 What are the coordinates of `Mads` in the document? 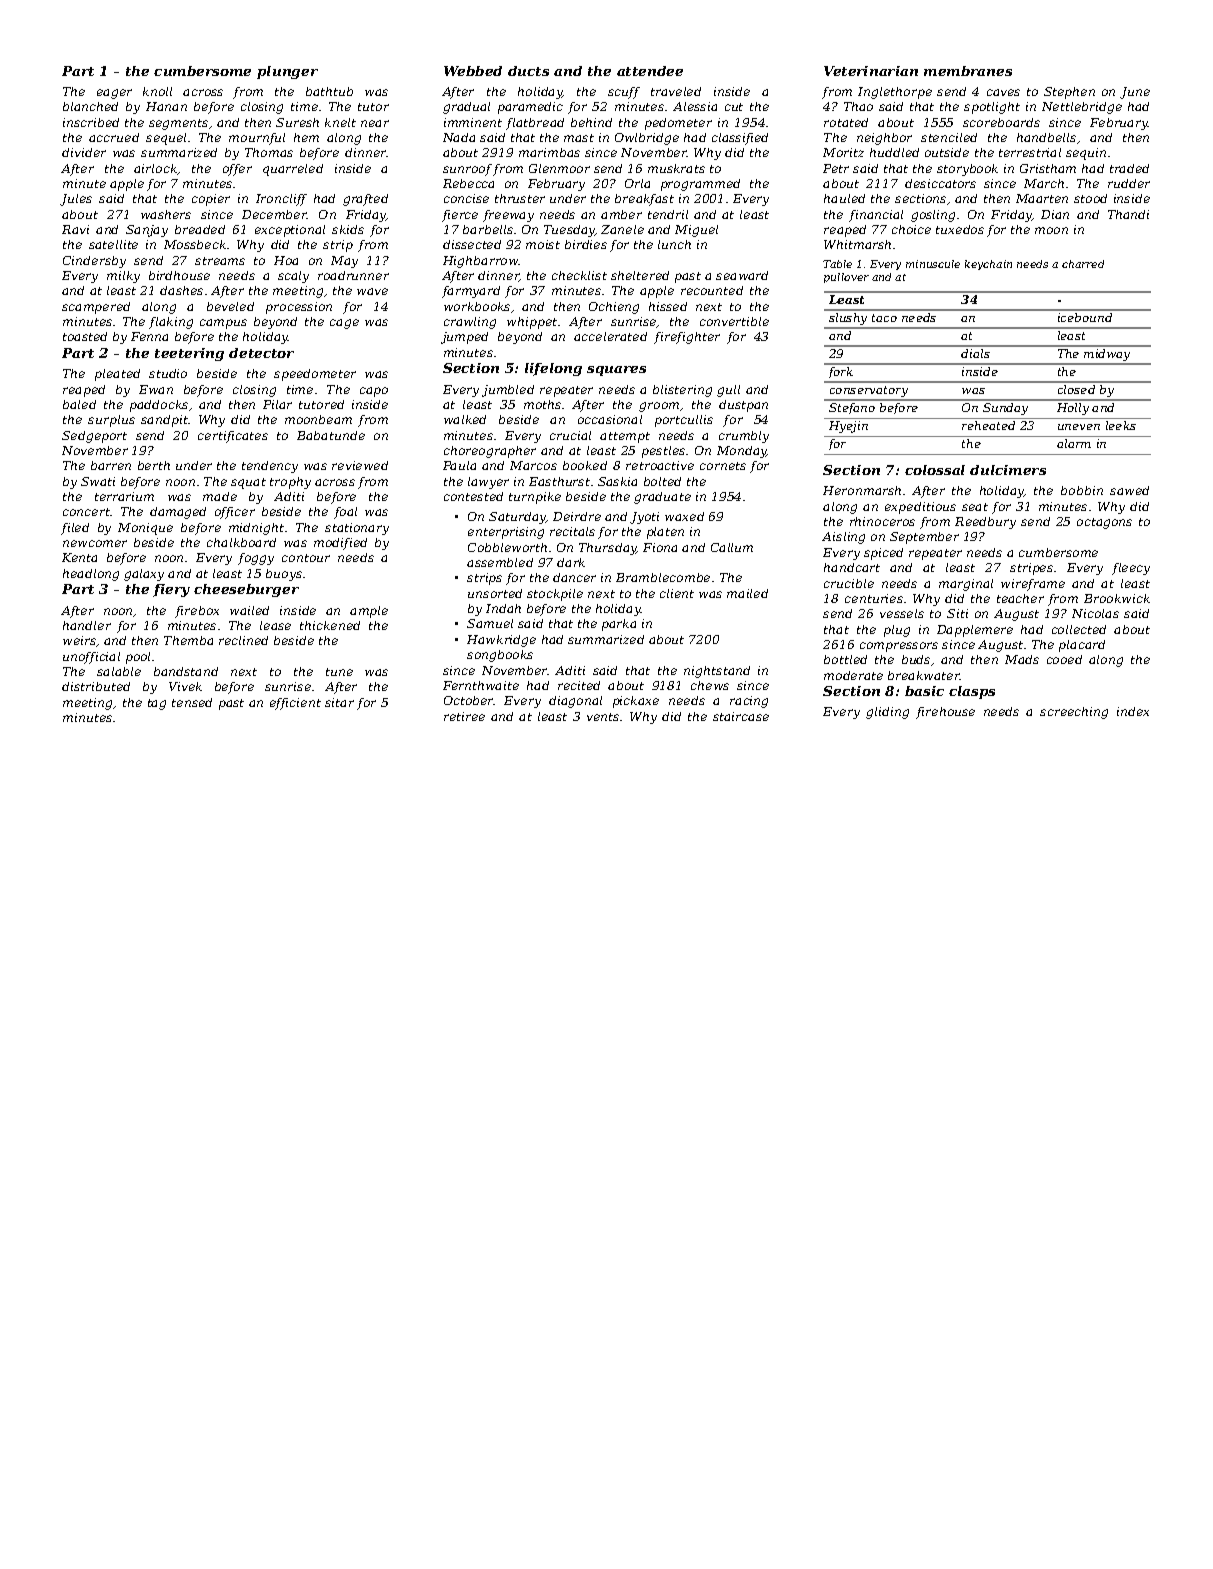 It's located at (1022, 659).
